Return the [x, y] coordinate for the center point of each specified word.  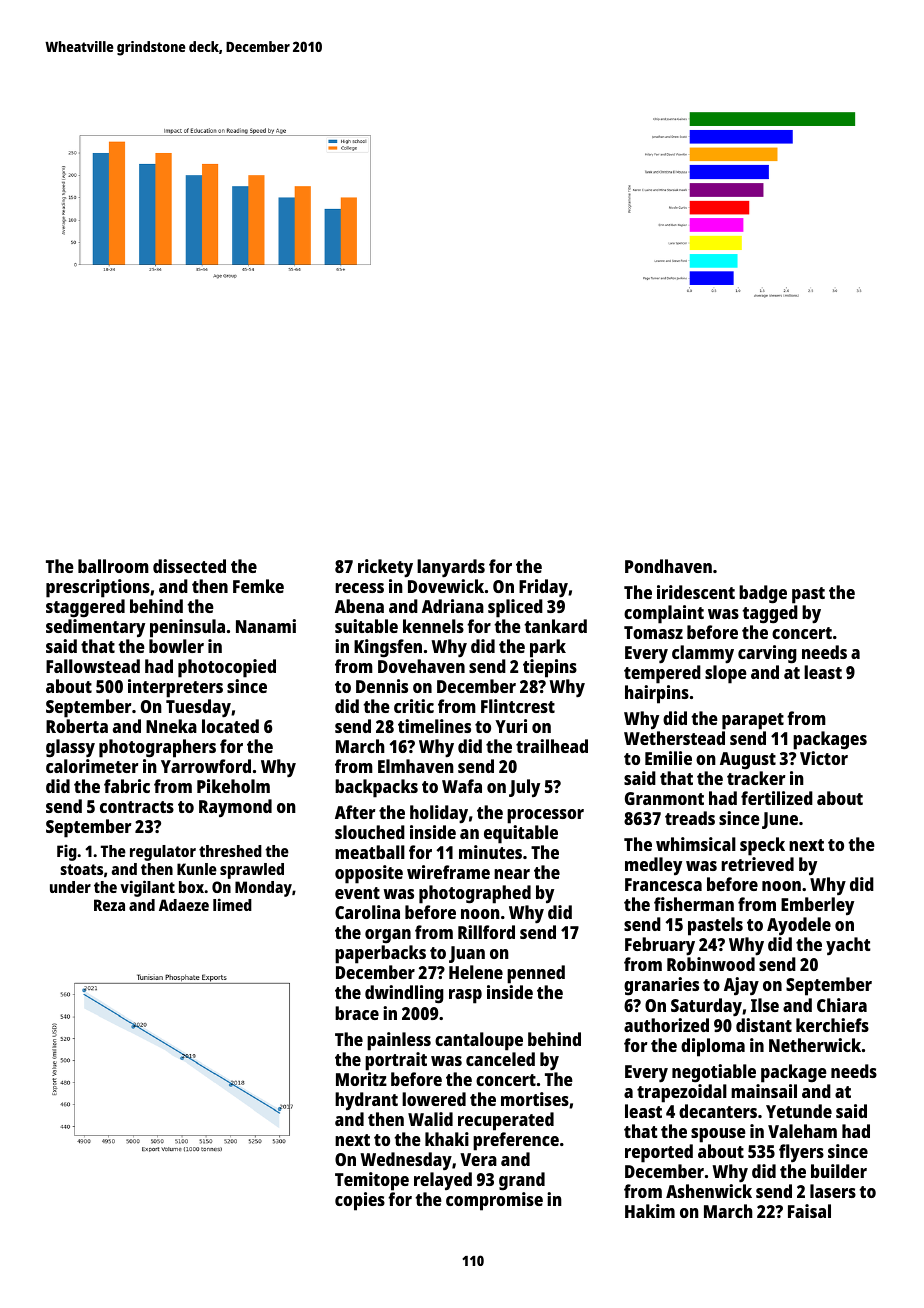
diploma [713, 1047]
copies [360, 1201]
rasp [465, 996]
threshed [230, 851]
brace [357, 1013]
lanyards [451, 568]
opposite [369, 874]
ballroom [113, 566]
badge [763, 594]
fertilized [777, 798]
